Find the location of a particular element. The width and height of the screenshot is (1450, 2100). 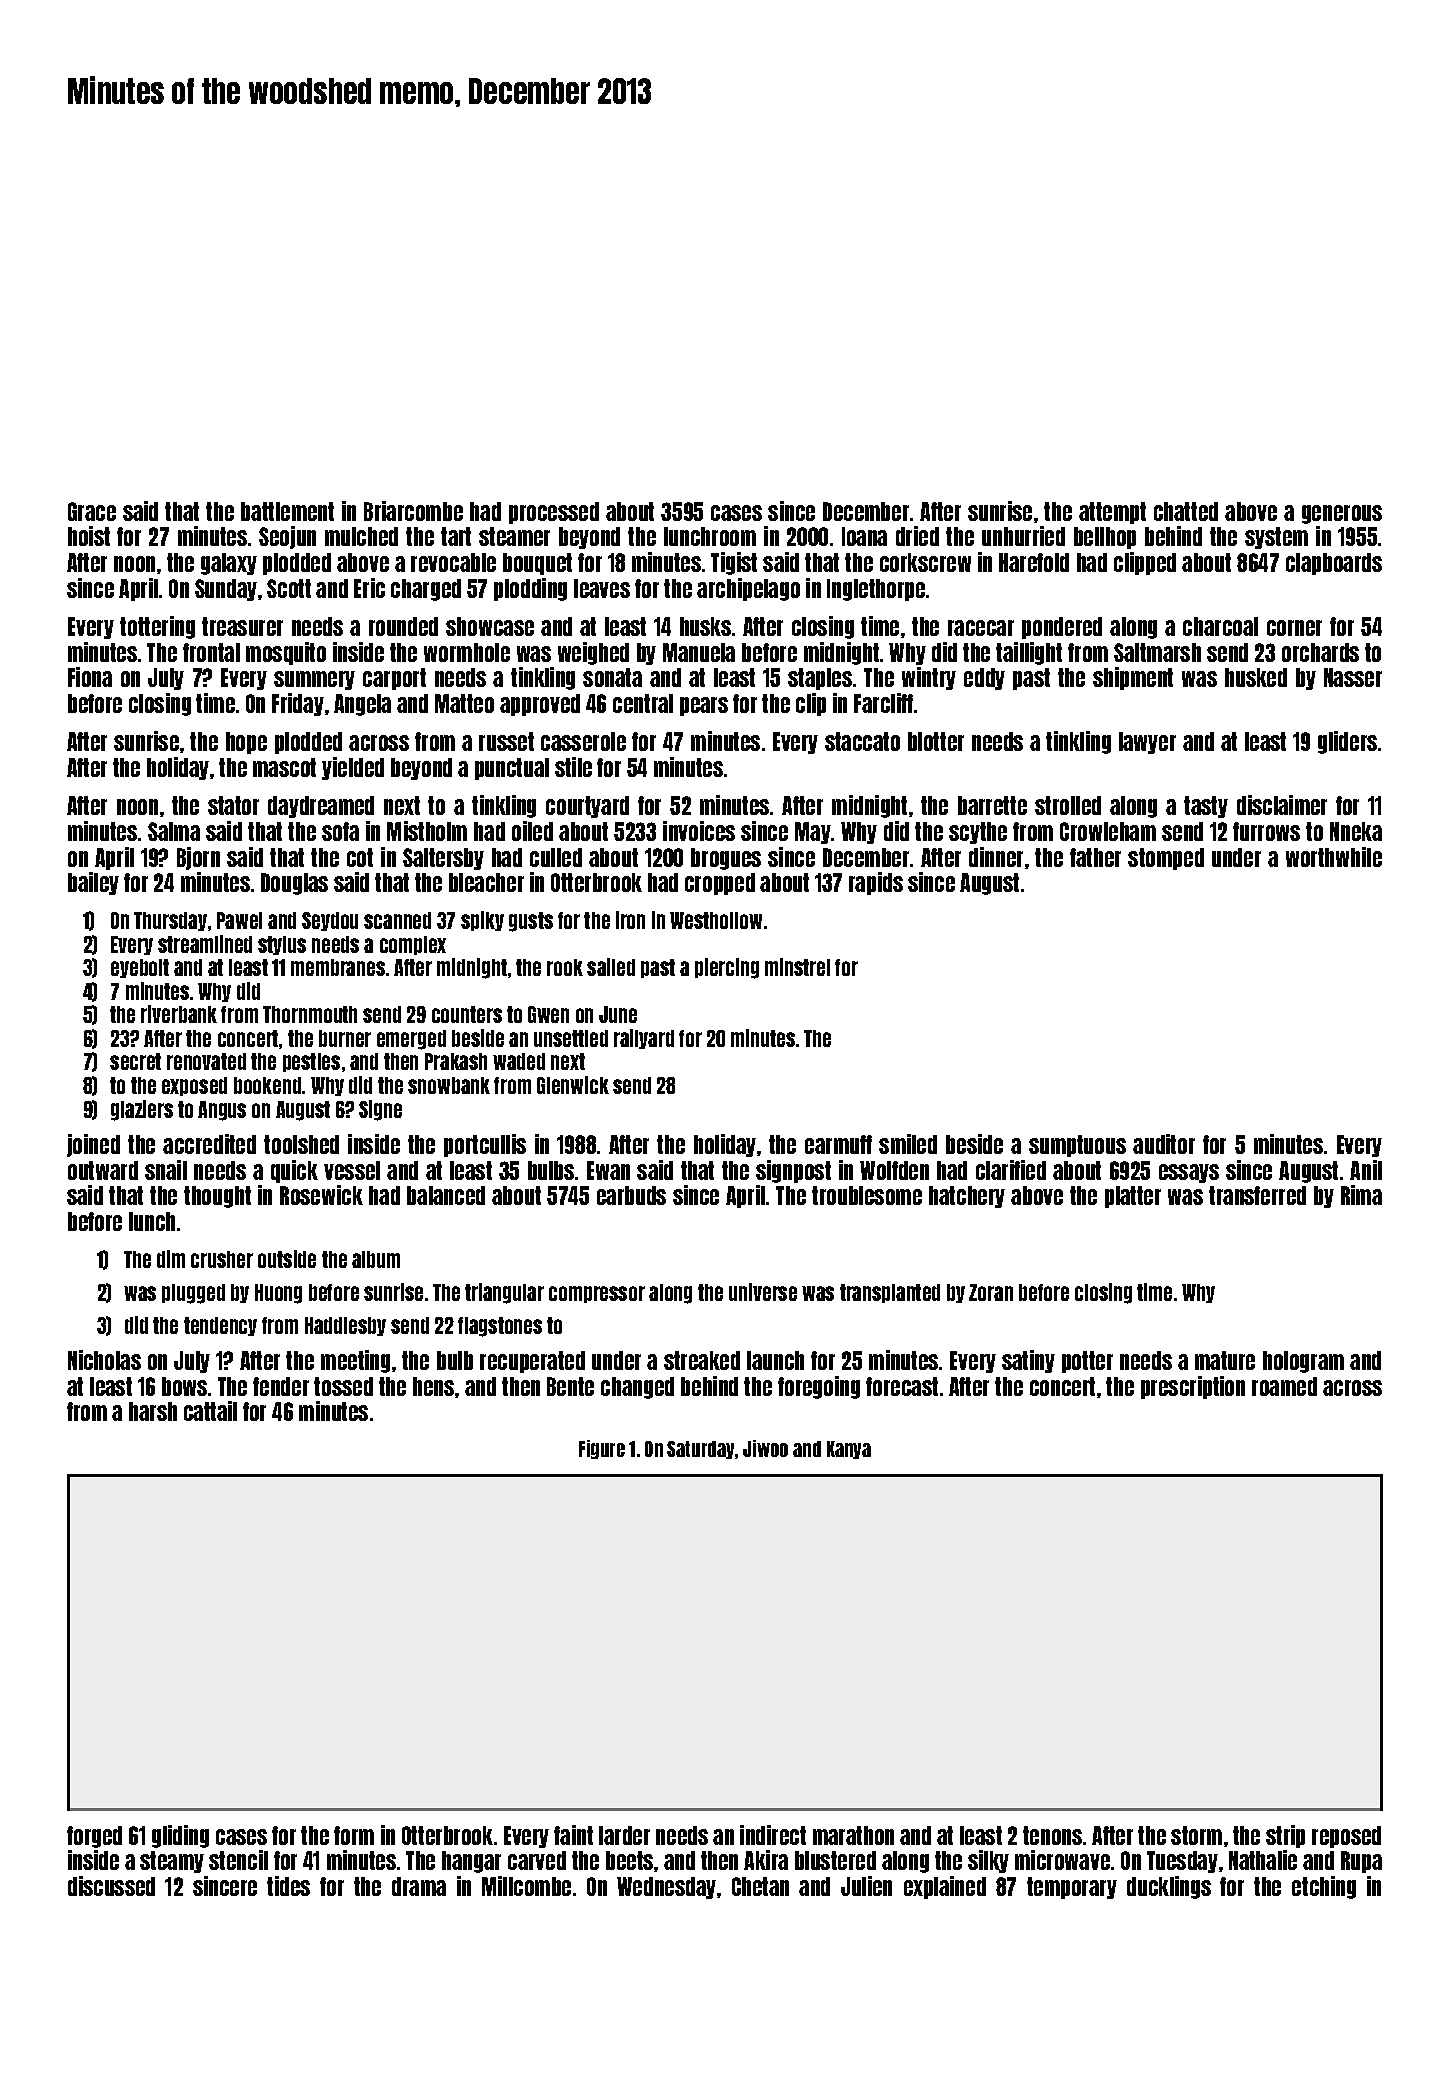

toolshed is located at coordinates (301, 1144).
